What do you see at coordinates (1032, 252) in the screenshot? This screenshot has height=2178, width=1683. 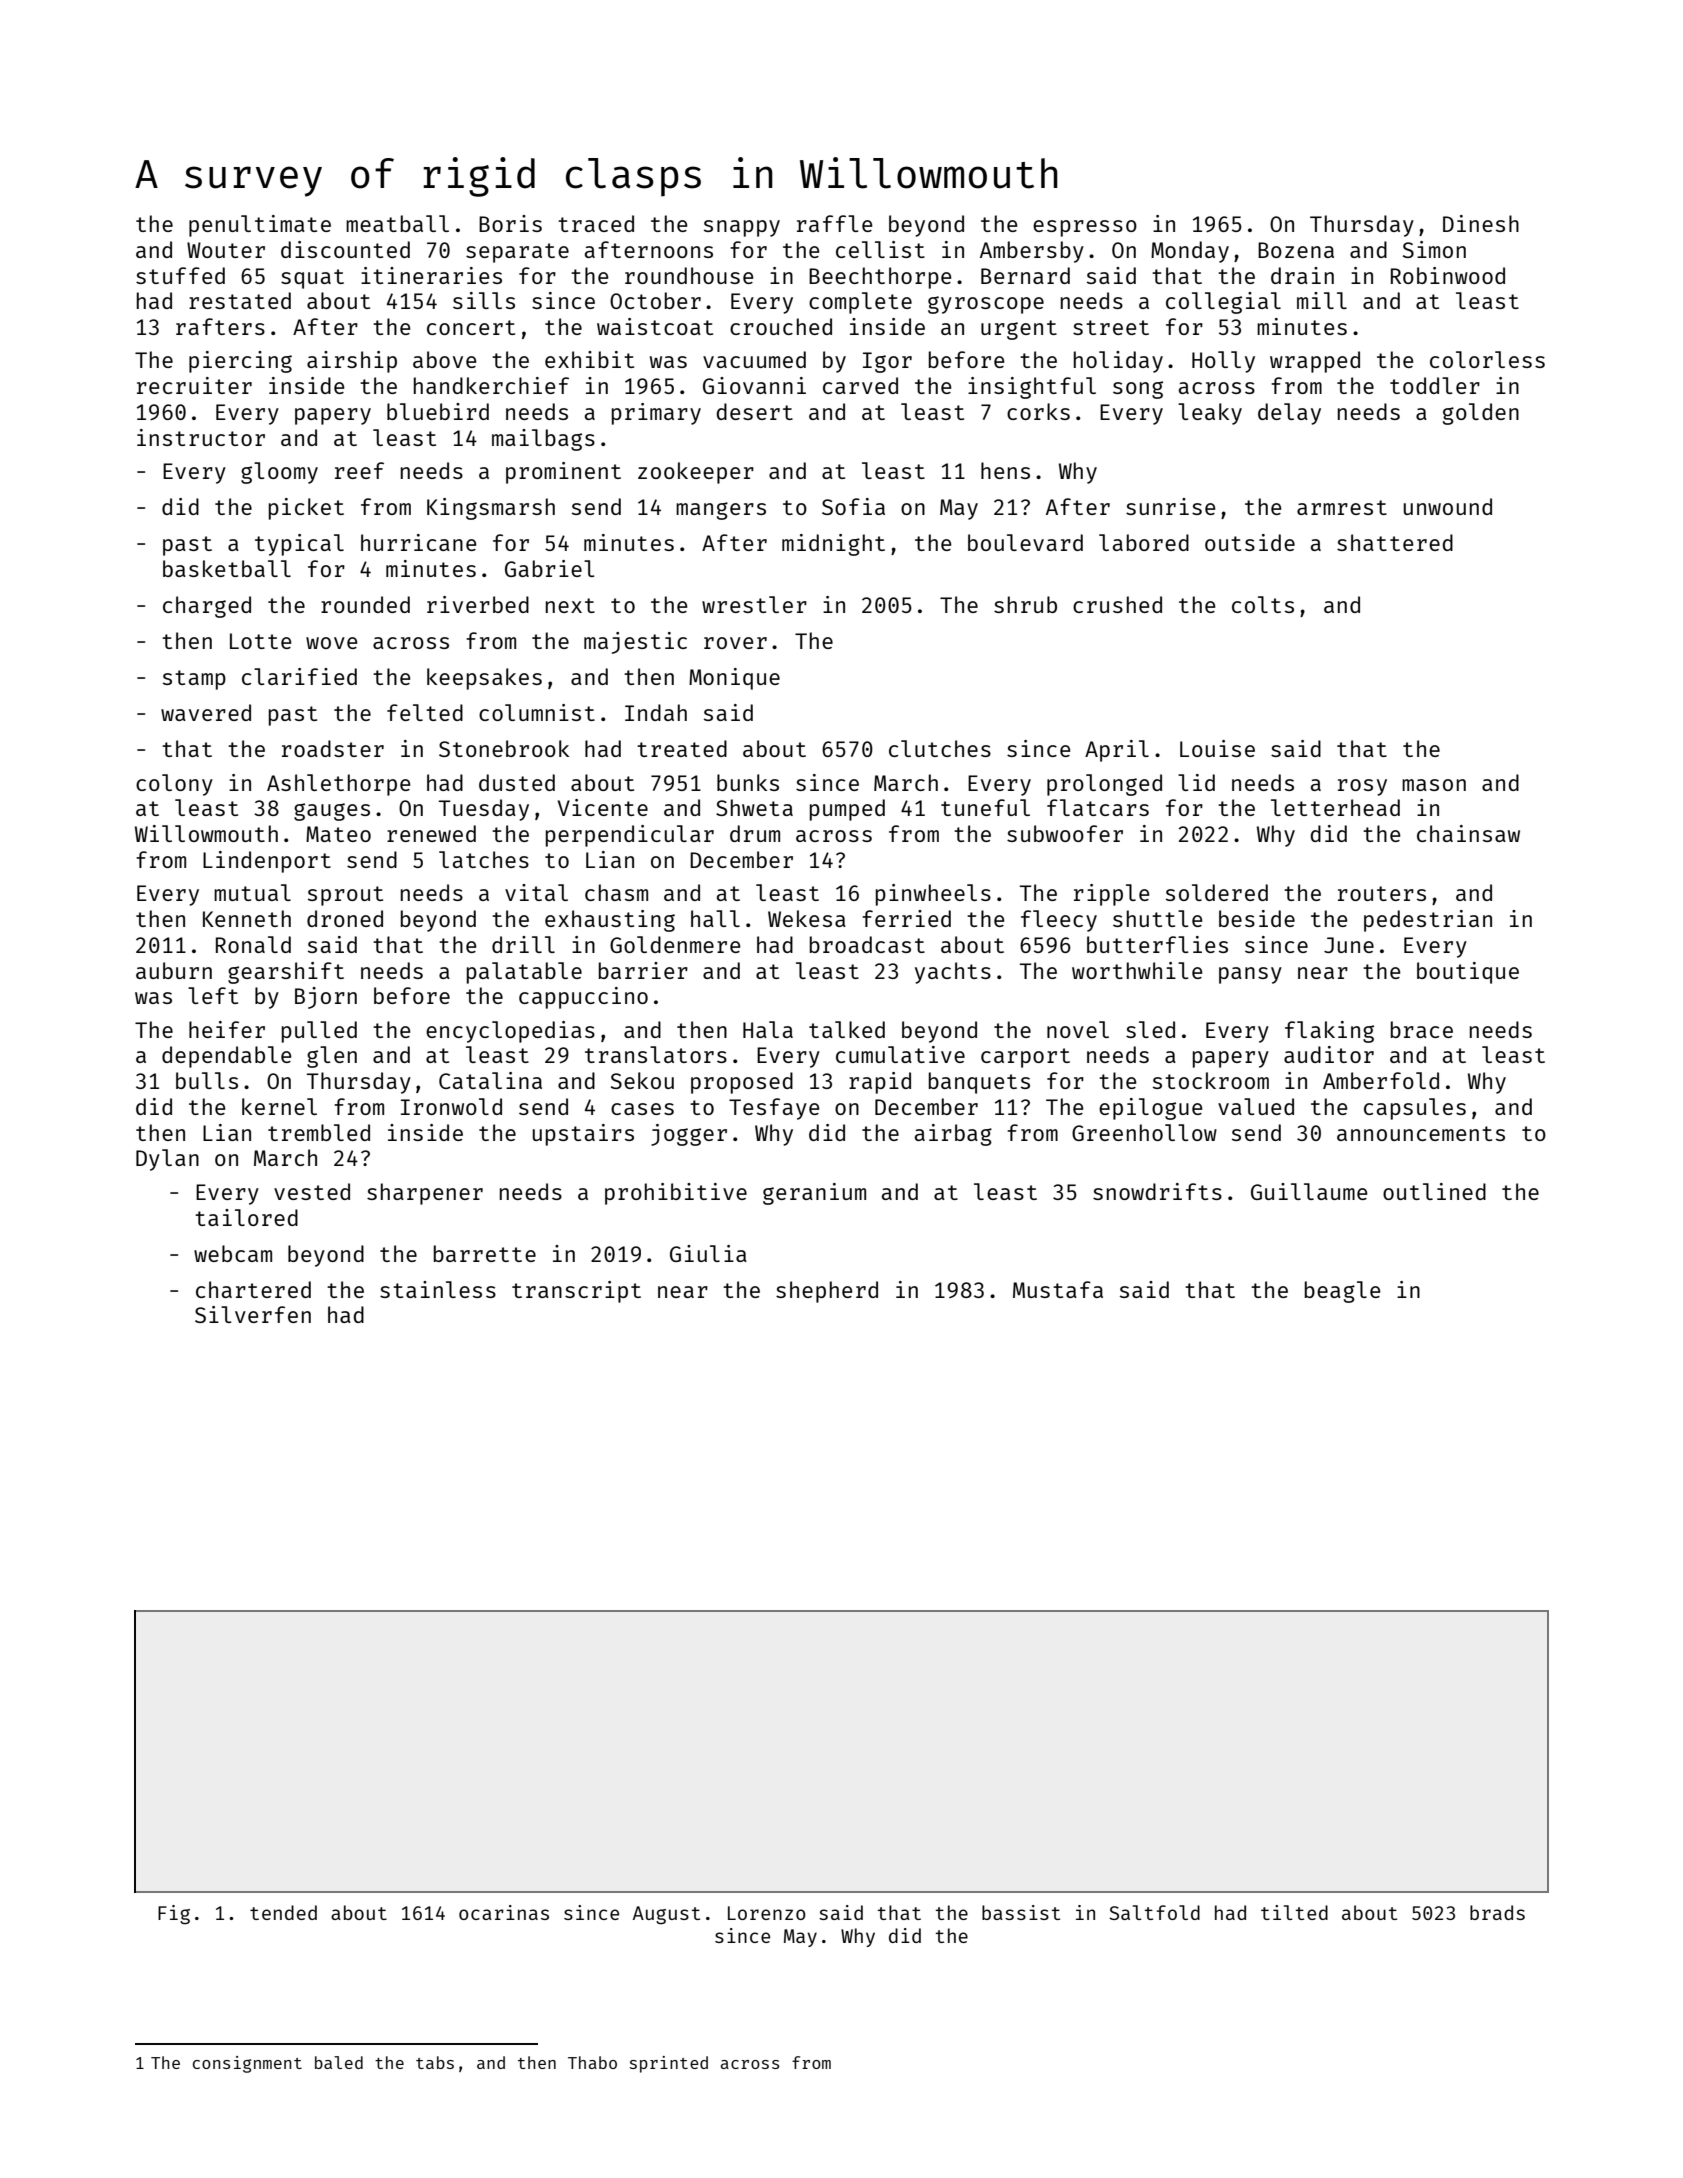 I see `Ambersby` at bounding box center [1032, 252].
